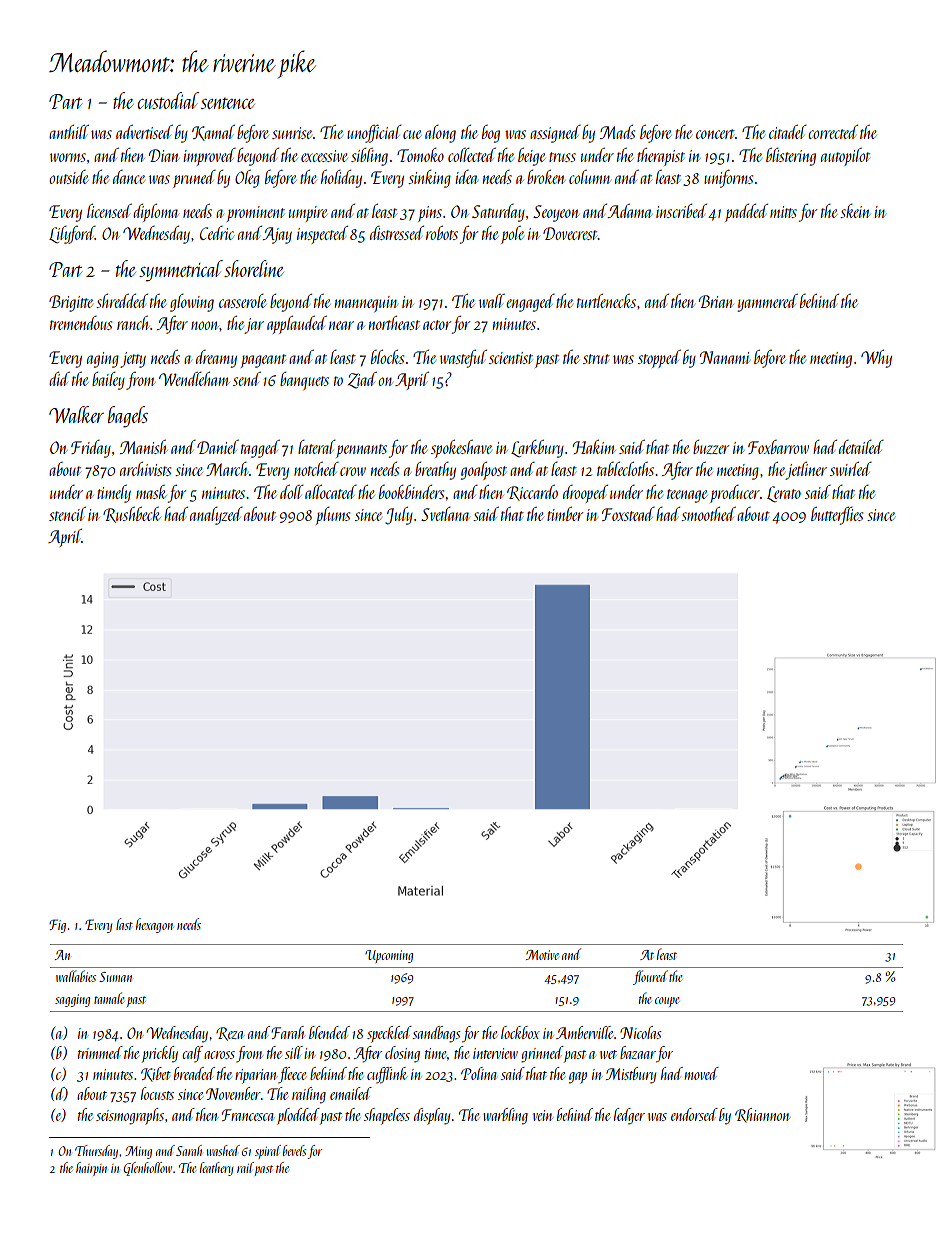 Image resolution: width=952 pixels, height=1233 pixels. I want to click on floured, so click(650, 977).
